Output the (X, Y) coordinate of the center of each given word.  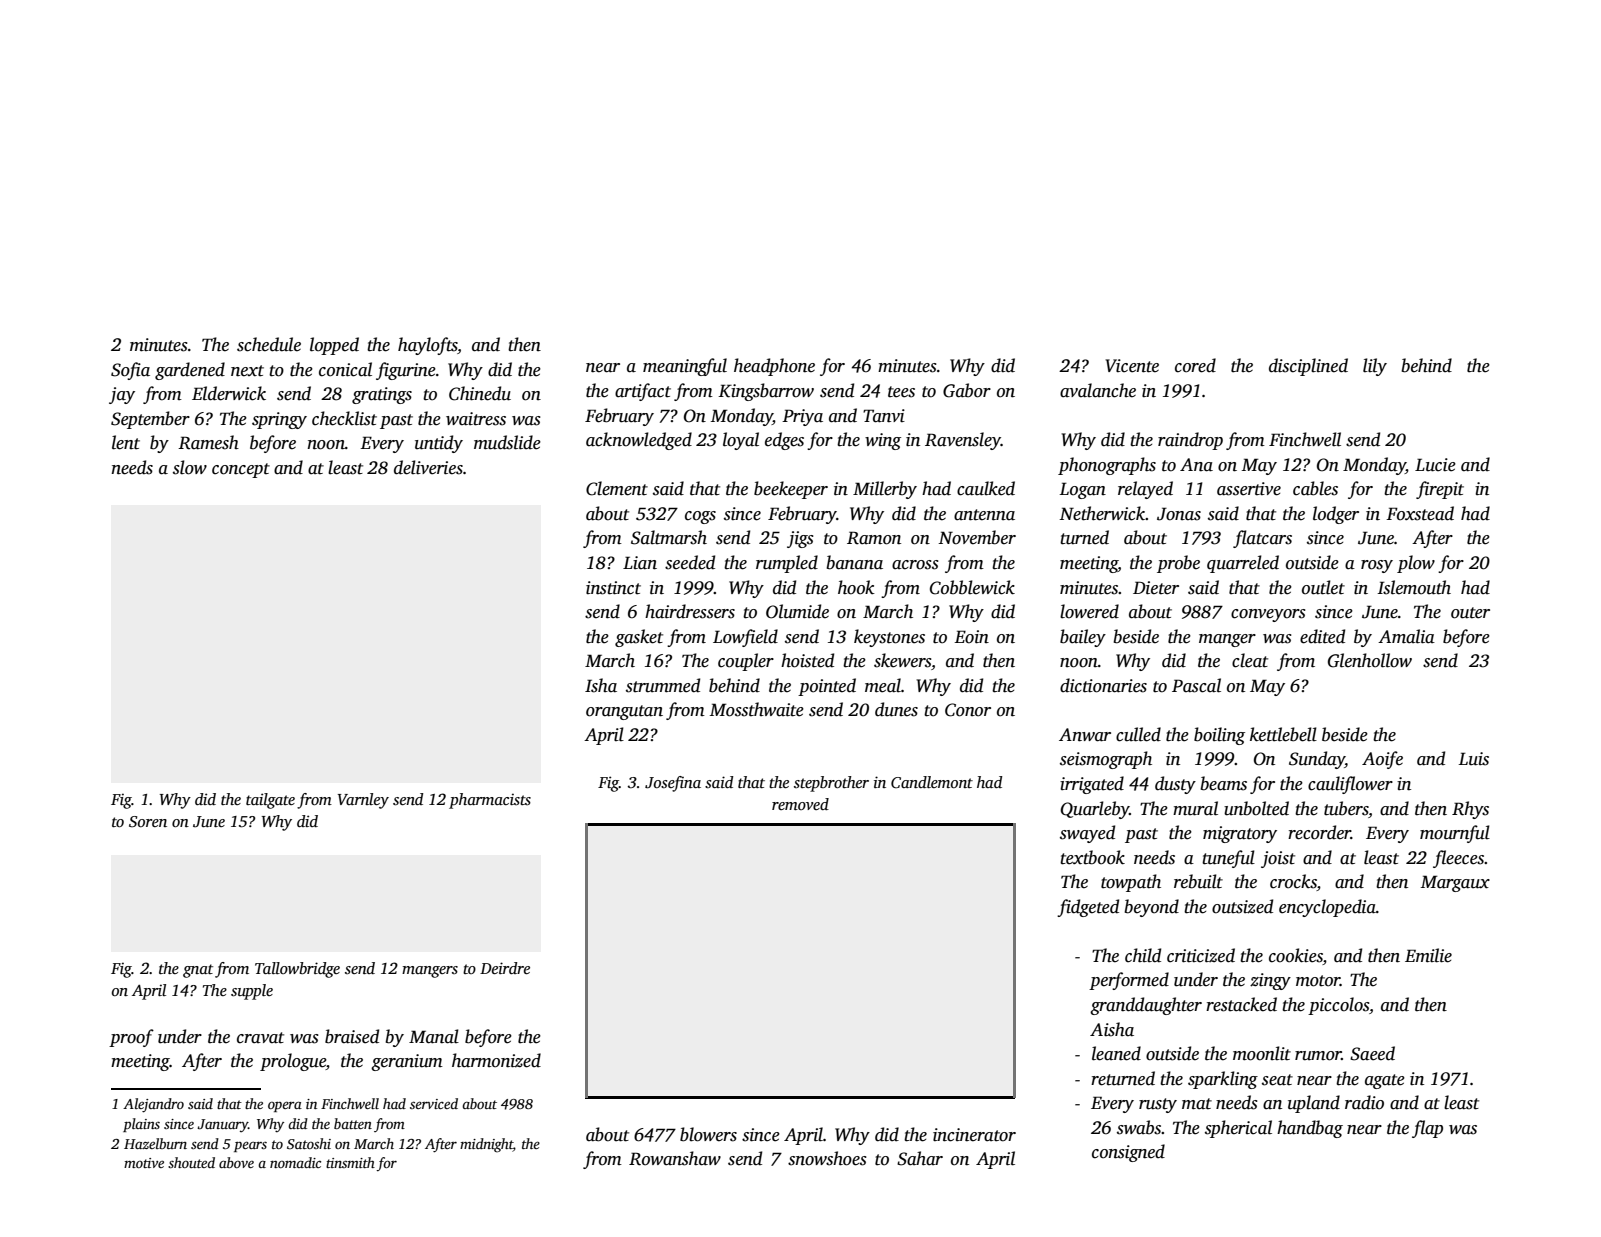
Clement (617, 488)
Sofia (130, 371)
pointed (827, 687)
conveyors (1268, 615)
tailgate (270, 801)
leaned (1116, 1053)
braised (352, 1036)
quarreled (1243, 564)
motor (1318, 981)
